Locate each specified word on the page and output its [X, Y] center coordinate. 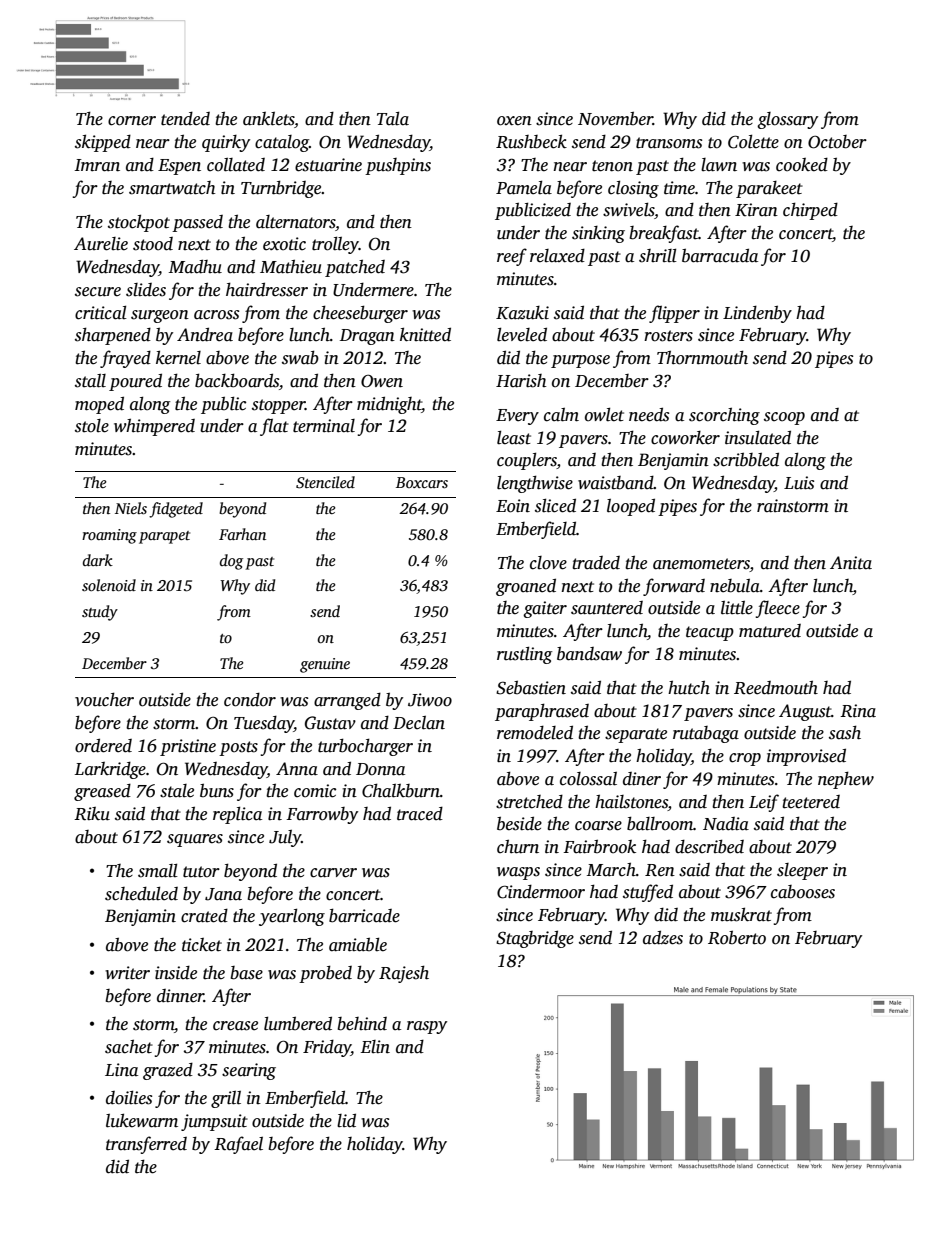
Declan [419, 723]
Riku [92, 814]
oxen [514, 121]
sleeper [802, 871]
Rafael [238, 1145]
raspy [427, 1027]
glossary [787, 120]
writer [127, 973]
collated [236, 165]
